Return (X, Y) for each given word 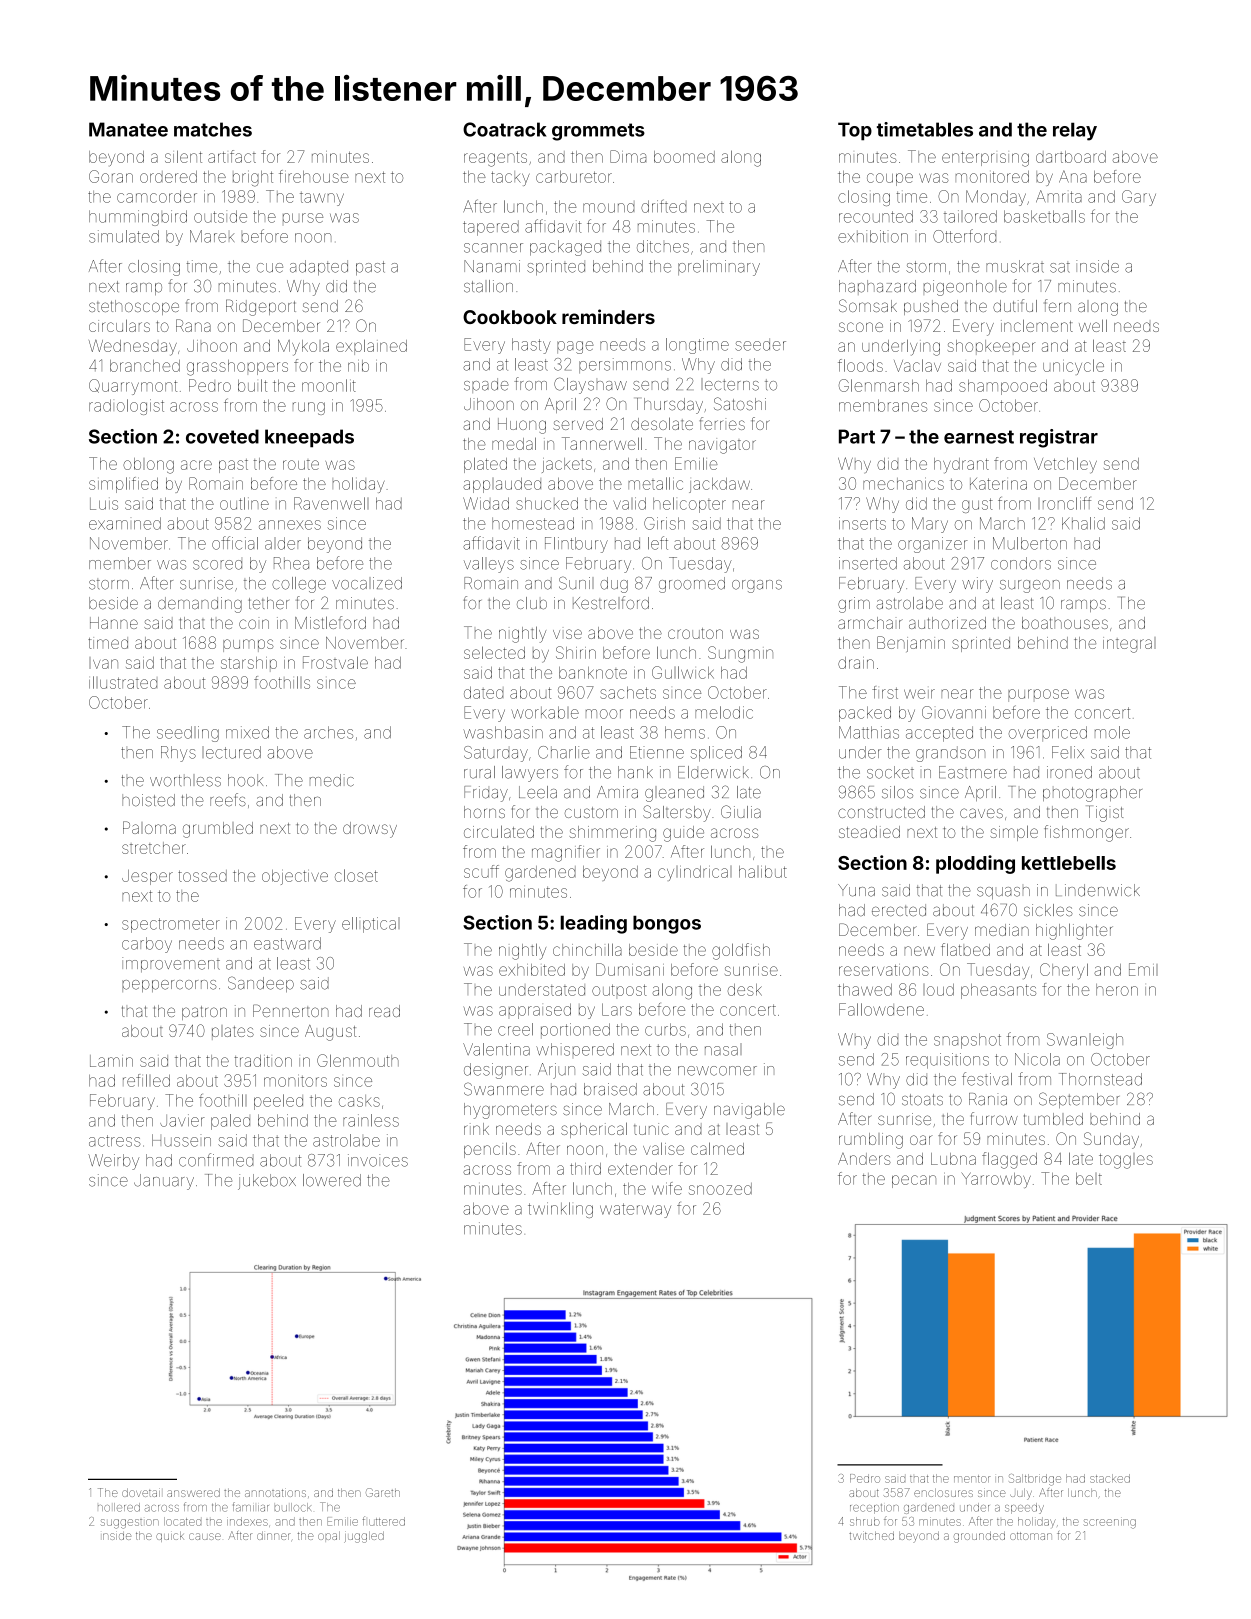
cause (205, 1536)
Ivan (103, 663)
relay (1075, 131)
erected (899, 910)
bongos (667, 925)
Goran (111, 176)
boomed (684, 157)
